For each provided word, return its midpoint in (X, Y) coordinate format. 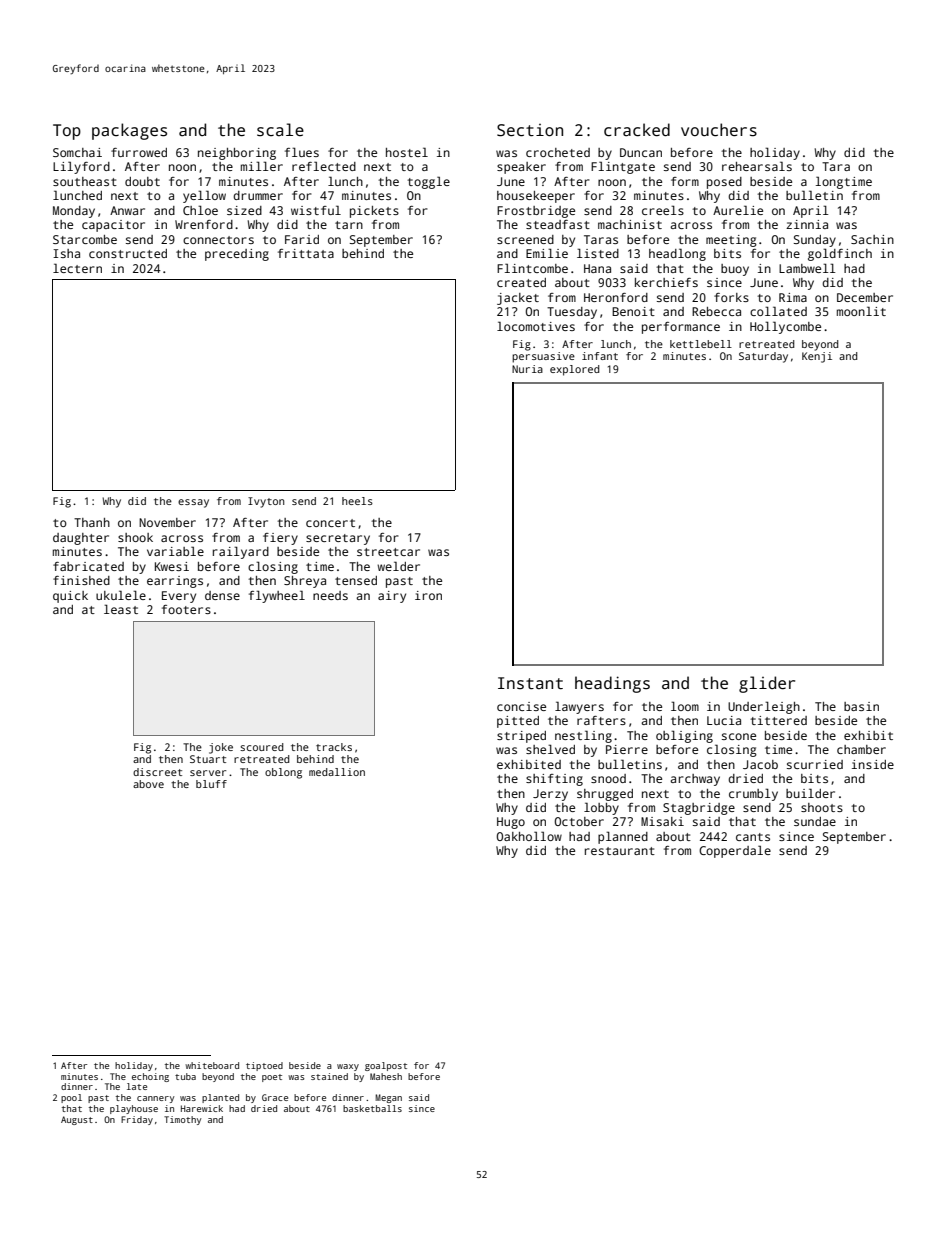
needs (330, 595)
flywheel (277, 596)
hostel (407, 152)
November (167, 522)
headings (612, 684)
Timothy (182, 1120)
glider (767, 684)
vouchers (719, 130)
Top (67, 132)
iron (428, 595)
